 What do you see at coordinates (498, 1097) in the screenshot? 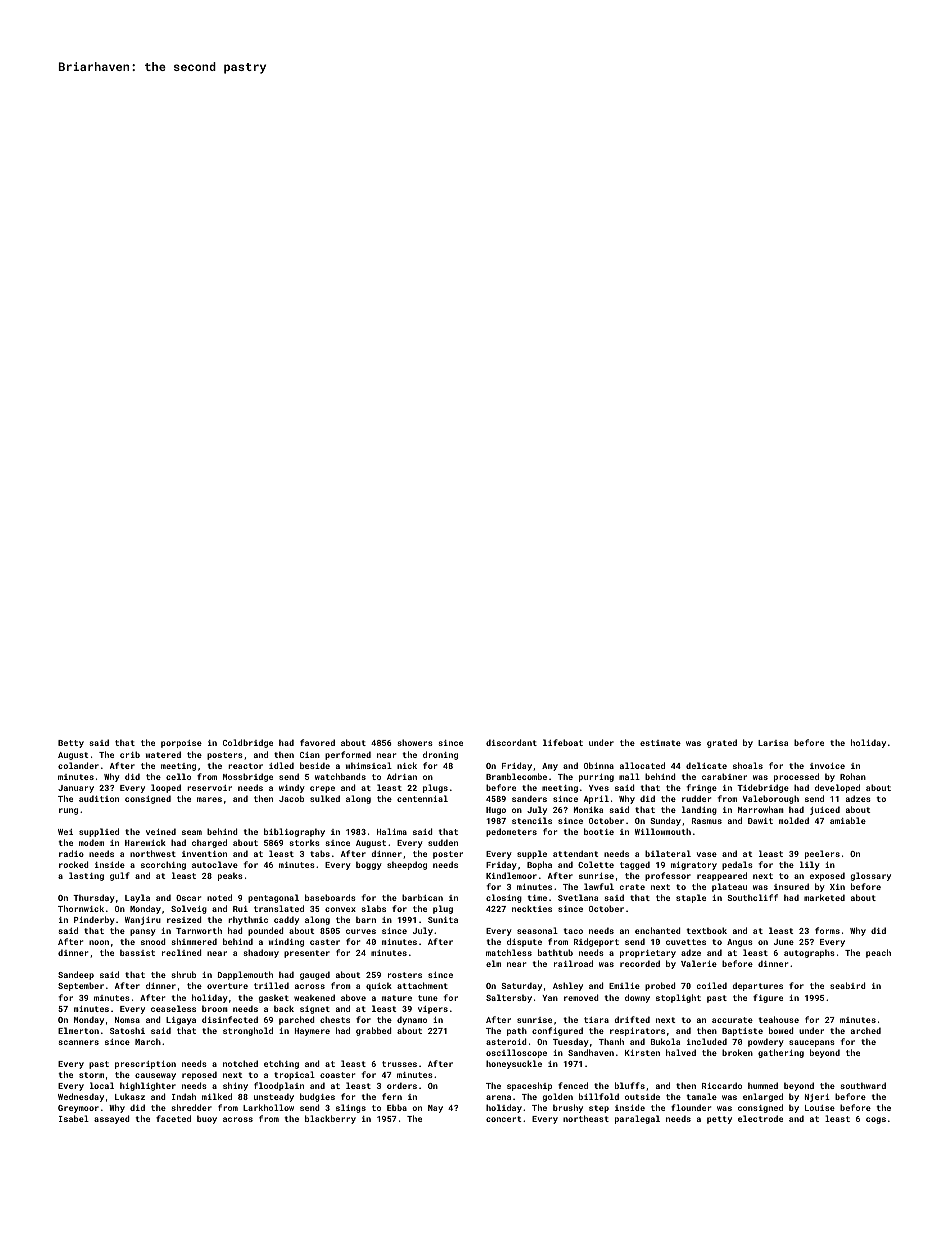
I see `arena` at bounding box center [498, 1097].
